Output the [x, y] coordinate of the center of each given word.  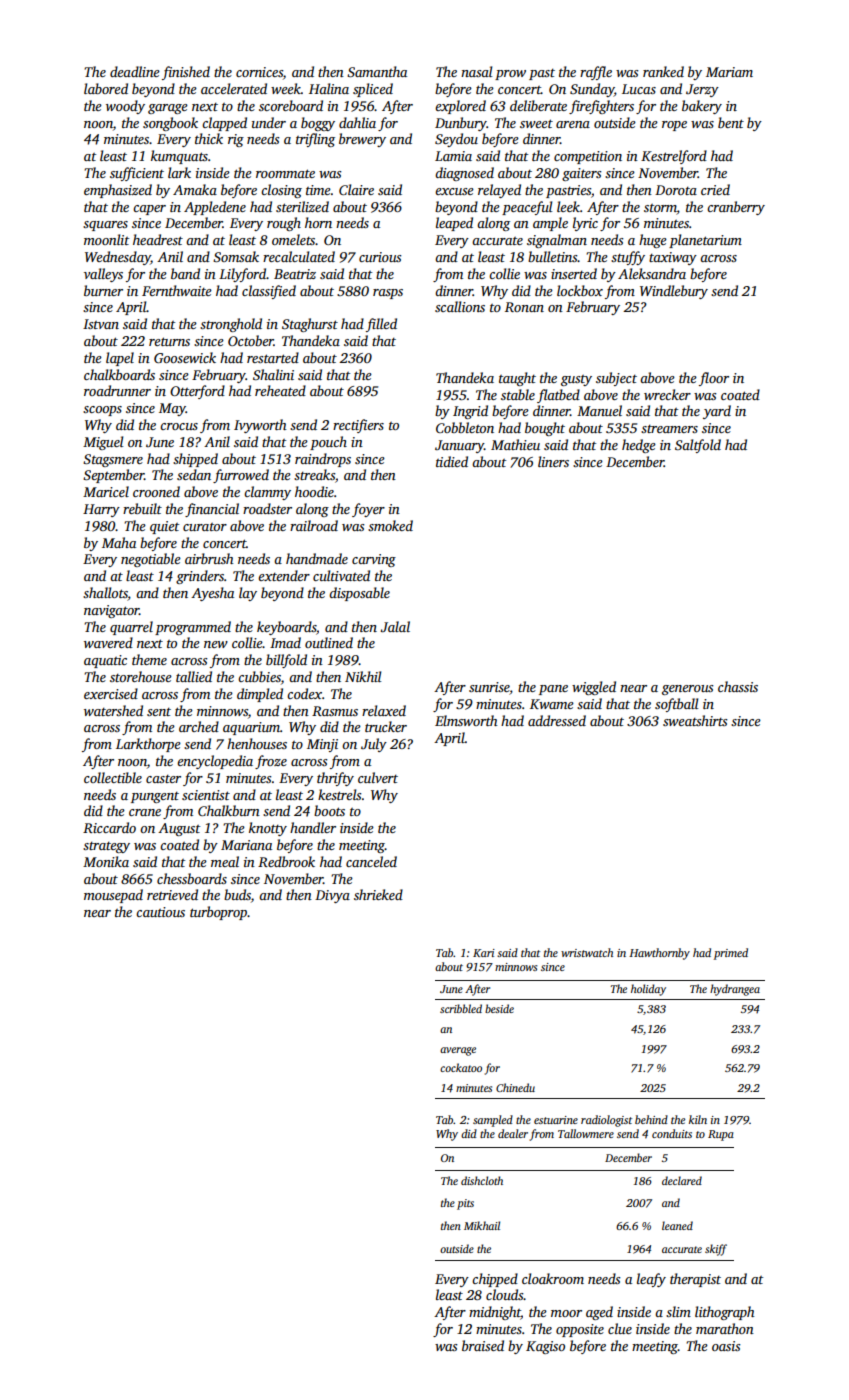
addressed [557, 720]
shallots [105, 594]
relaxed [384, 710]
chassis [738, 686]
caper [149, 210]
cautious [160, 912]
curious [380, 257]
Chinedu [515, 1087]
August [179, 829]
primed [731, 954]
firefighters [601, 107]
